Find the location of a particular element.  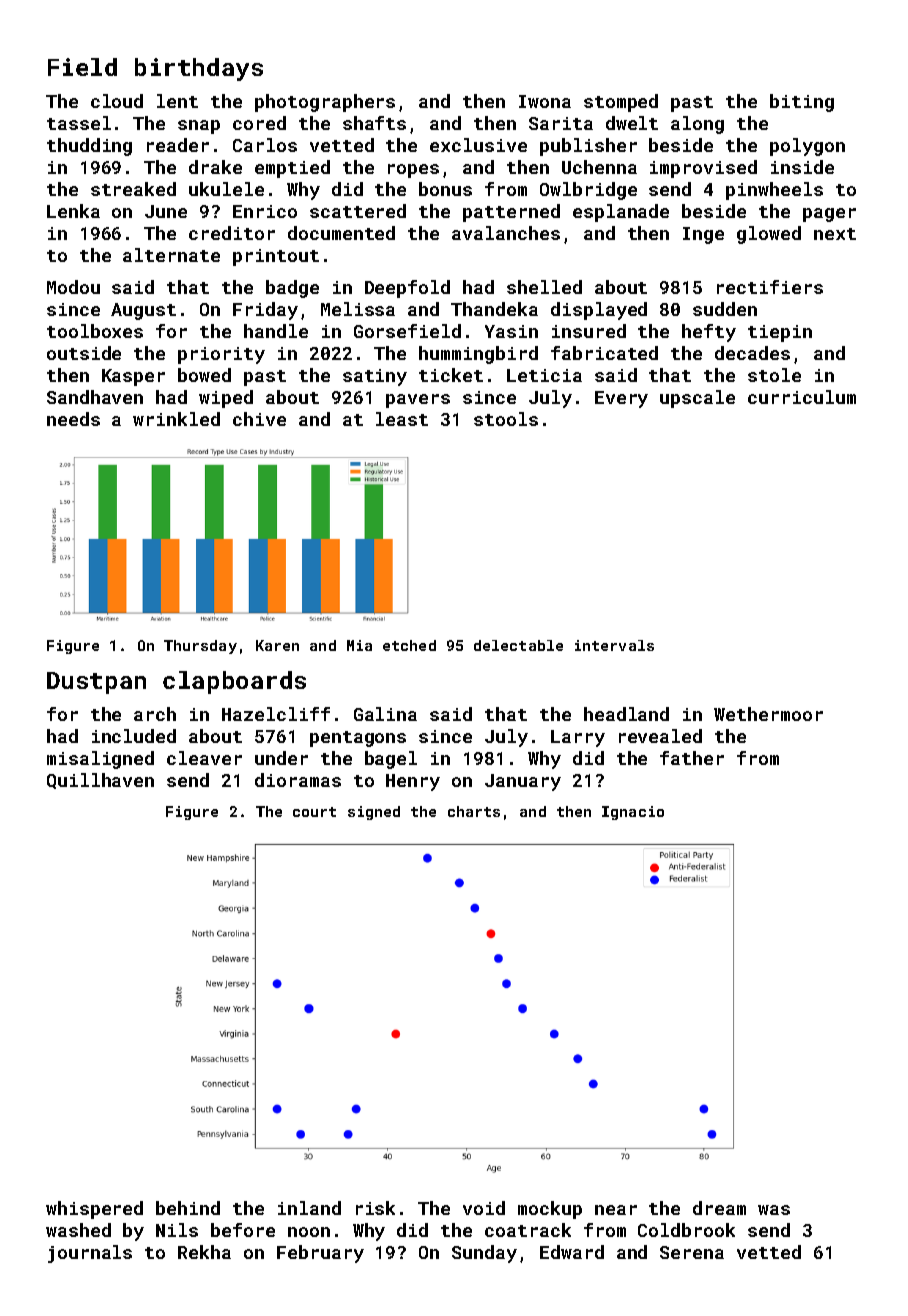

Wethermoor is located at coordinates (768, 714).
